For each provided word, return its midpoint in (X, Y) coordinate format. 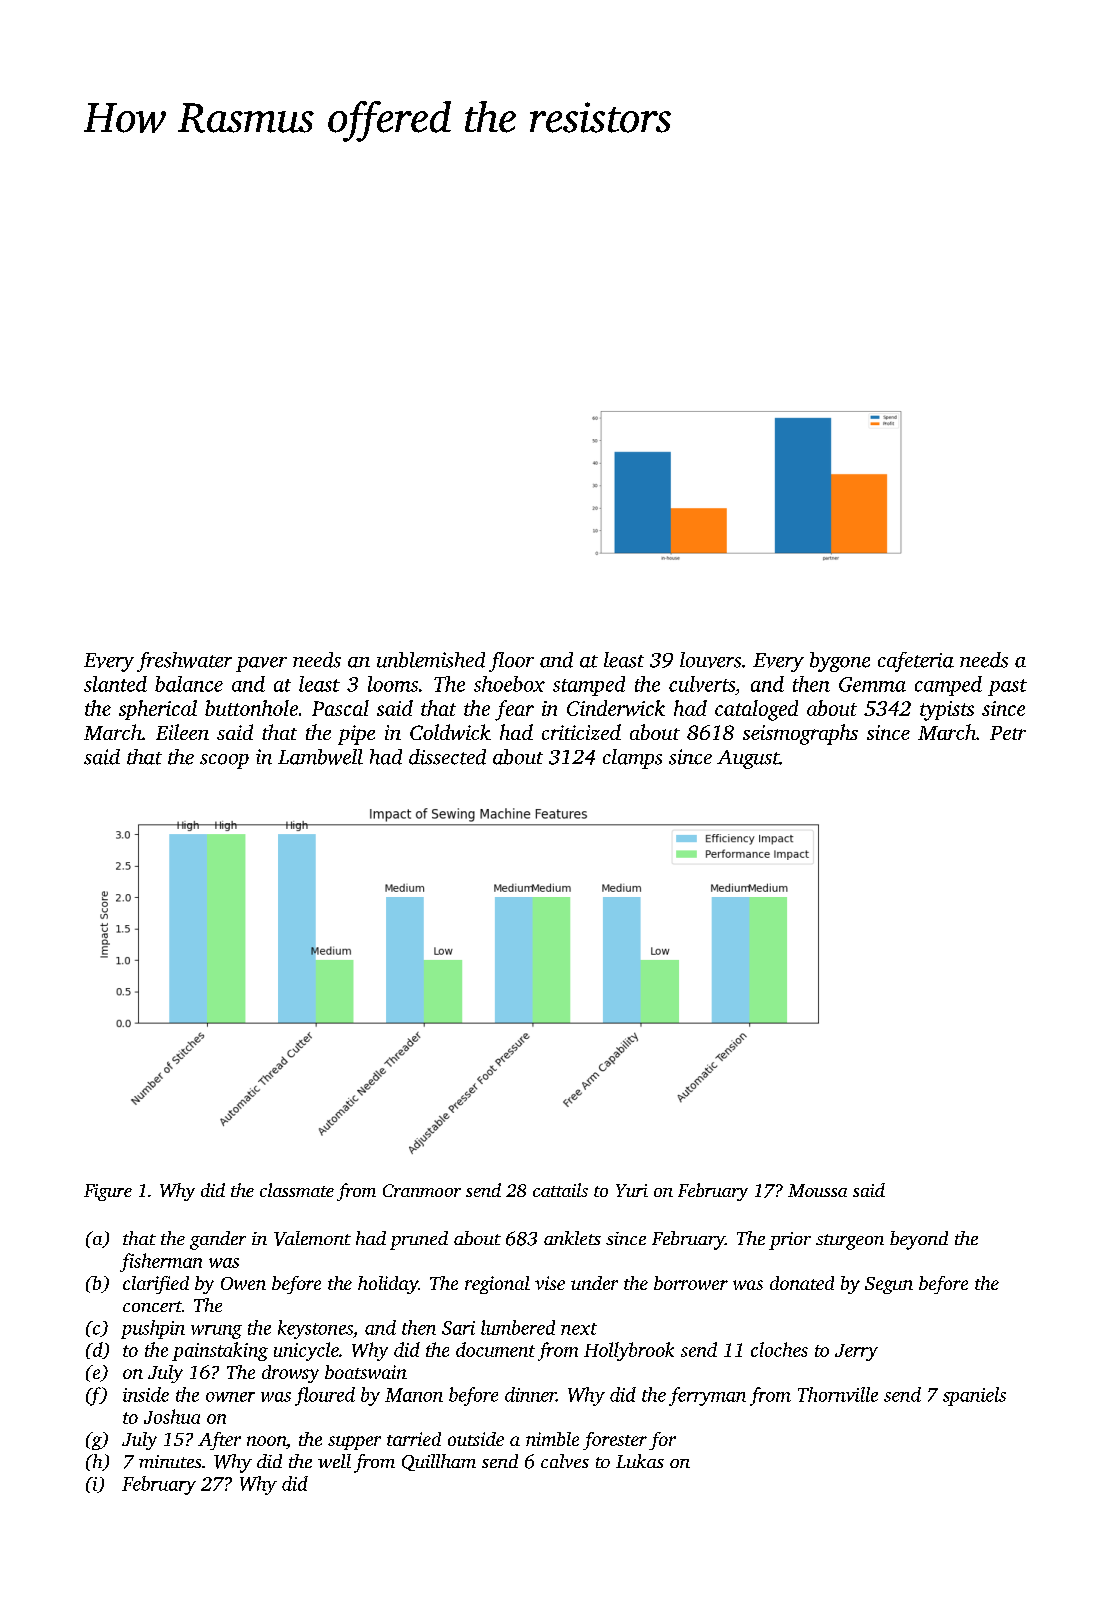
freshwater (184, 662)
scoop (224, 761)
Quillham (439, 1462)
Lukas (640, 1461)
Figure (108, 1192)
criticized (581, 732)
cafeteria (916, 662)
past (1007, 687)
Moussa (817, 1190)
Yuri (632, 1190)
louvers (710, 660)
